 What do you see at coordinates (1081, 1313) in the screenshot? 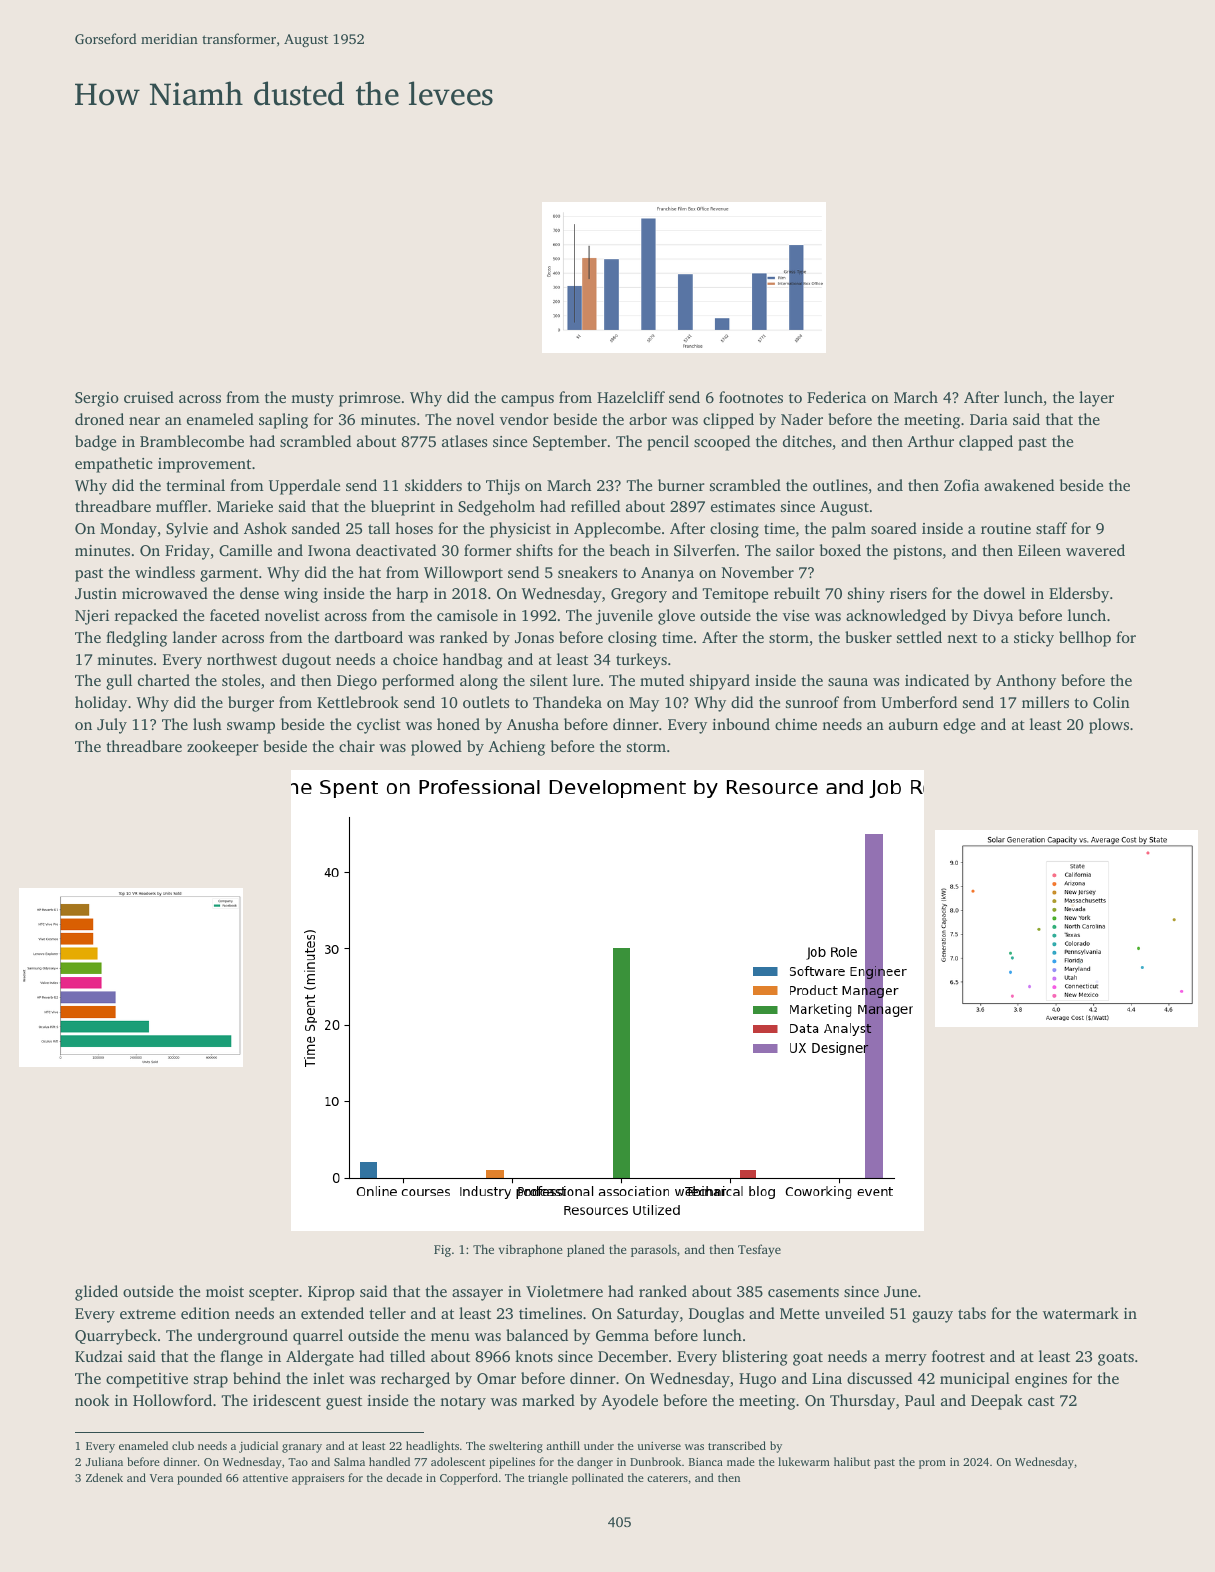
I see `watermark` at bounding box center [1081, 1313].
